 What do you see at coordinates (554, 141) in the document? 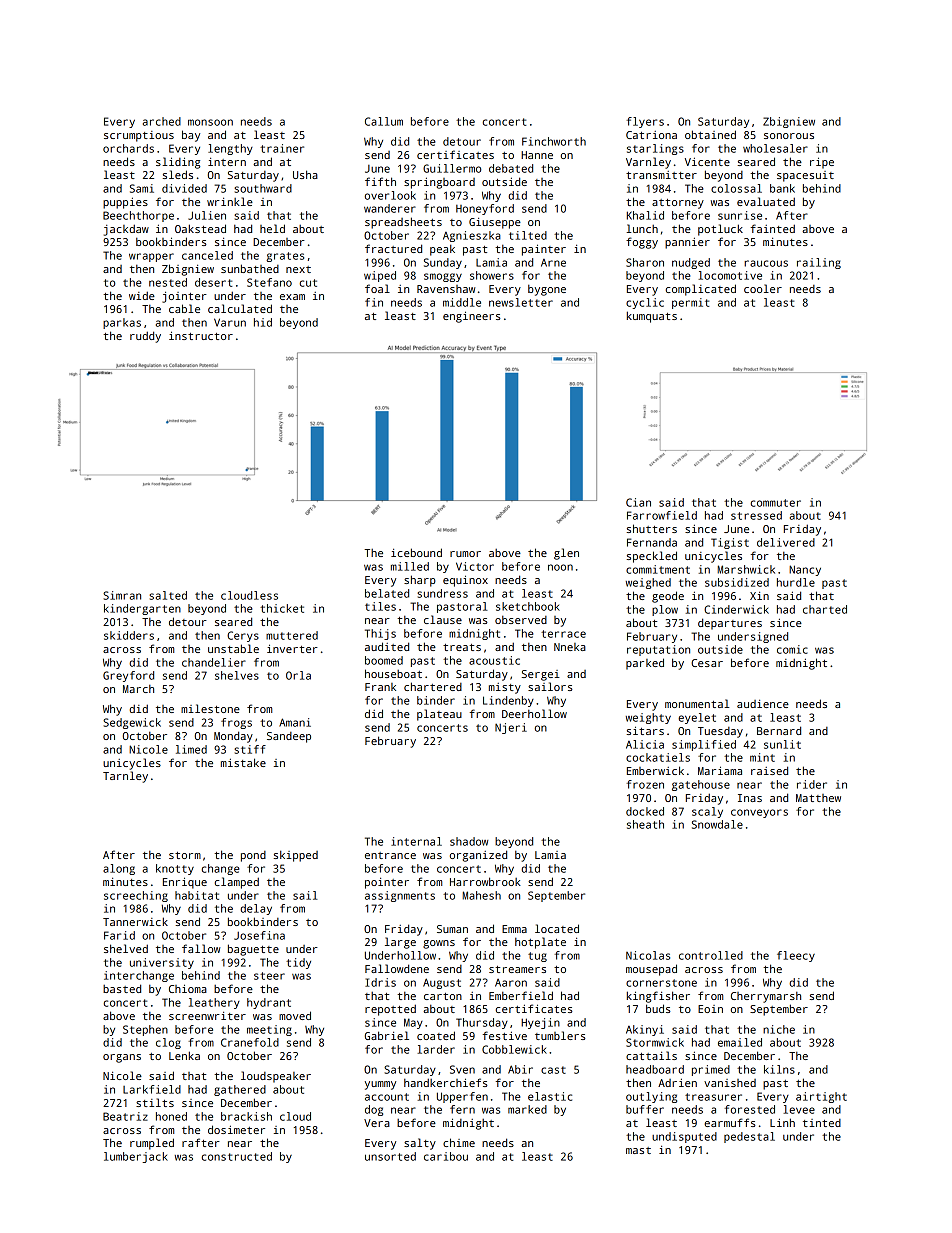
I see `Finchworth` at bounding box center [554, 141].
